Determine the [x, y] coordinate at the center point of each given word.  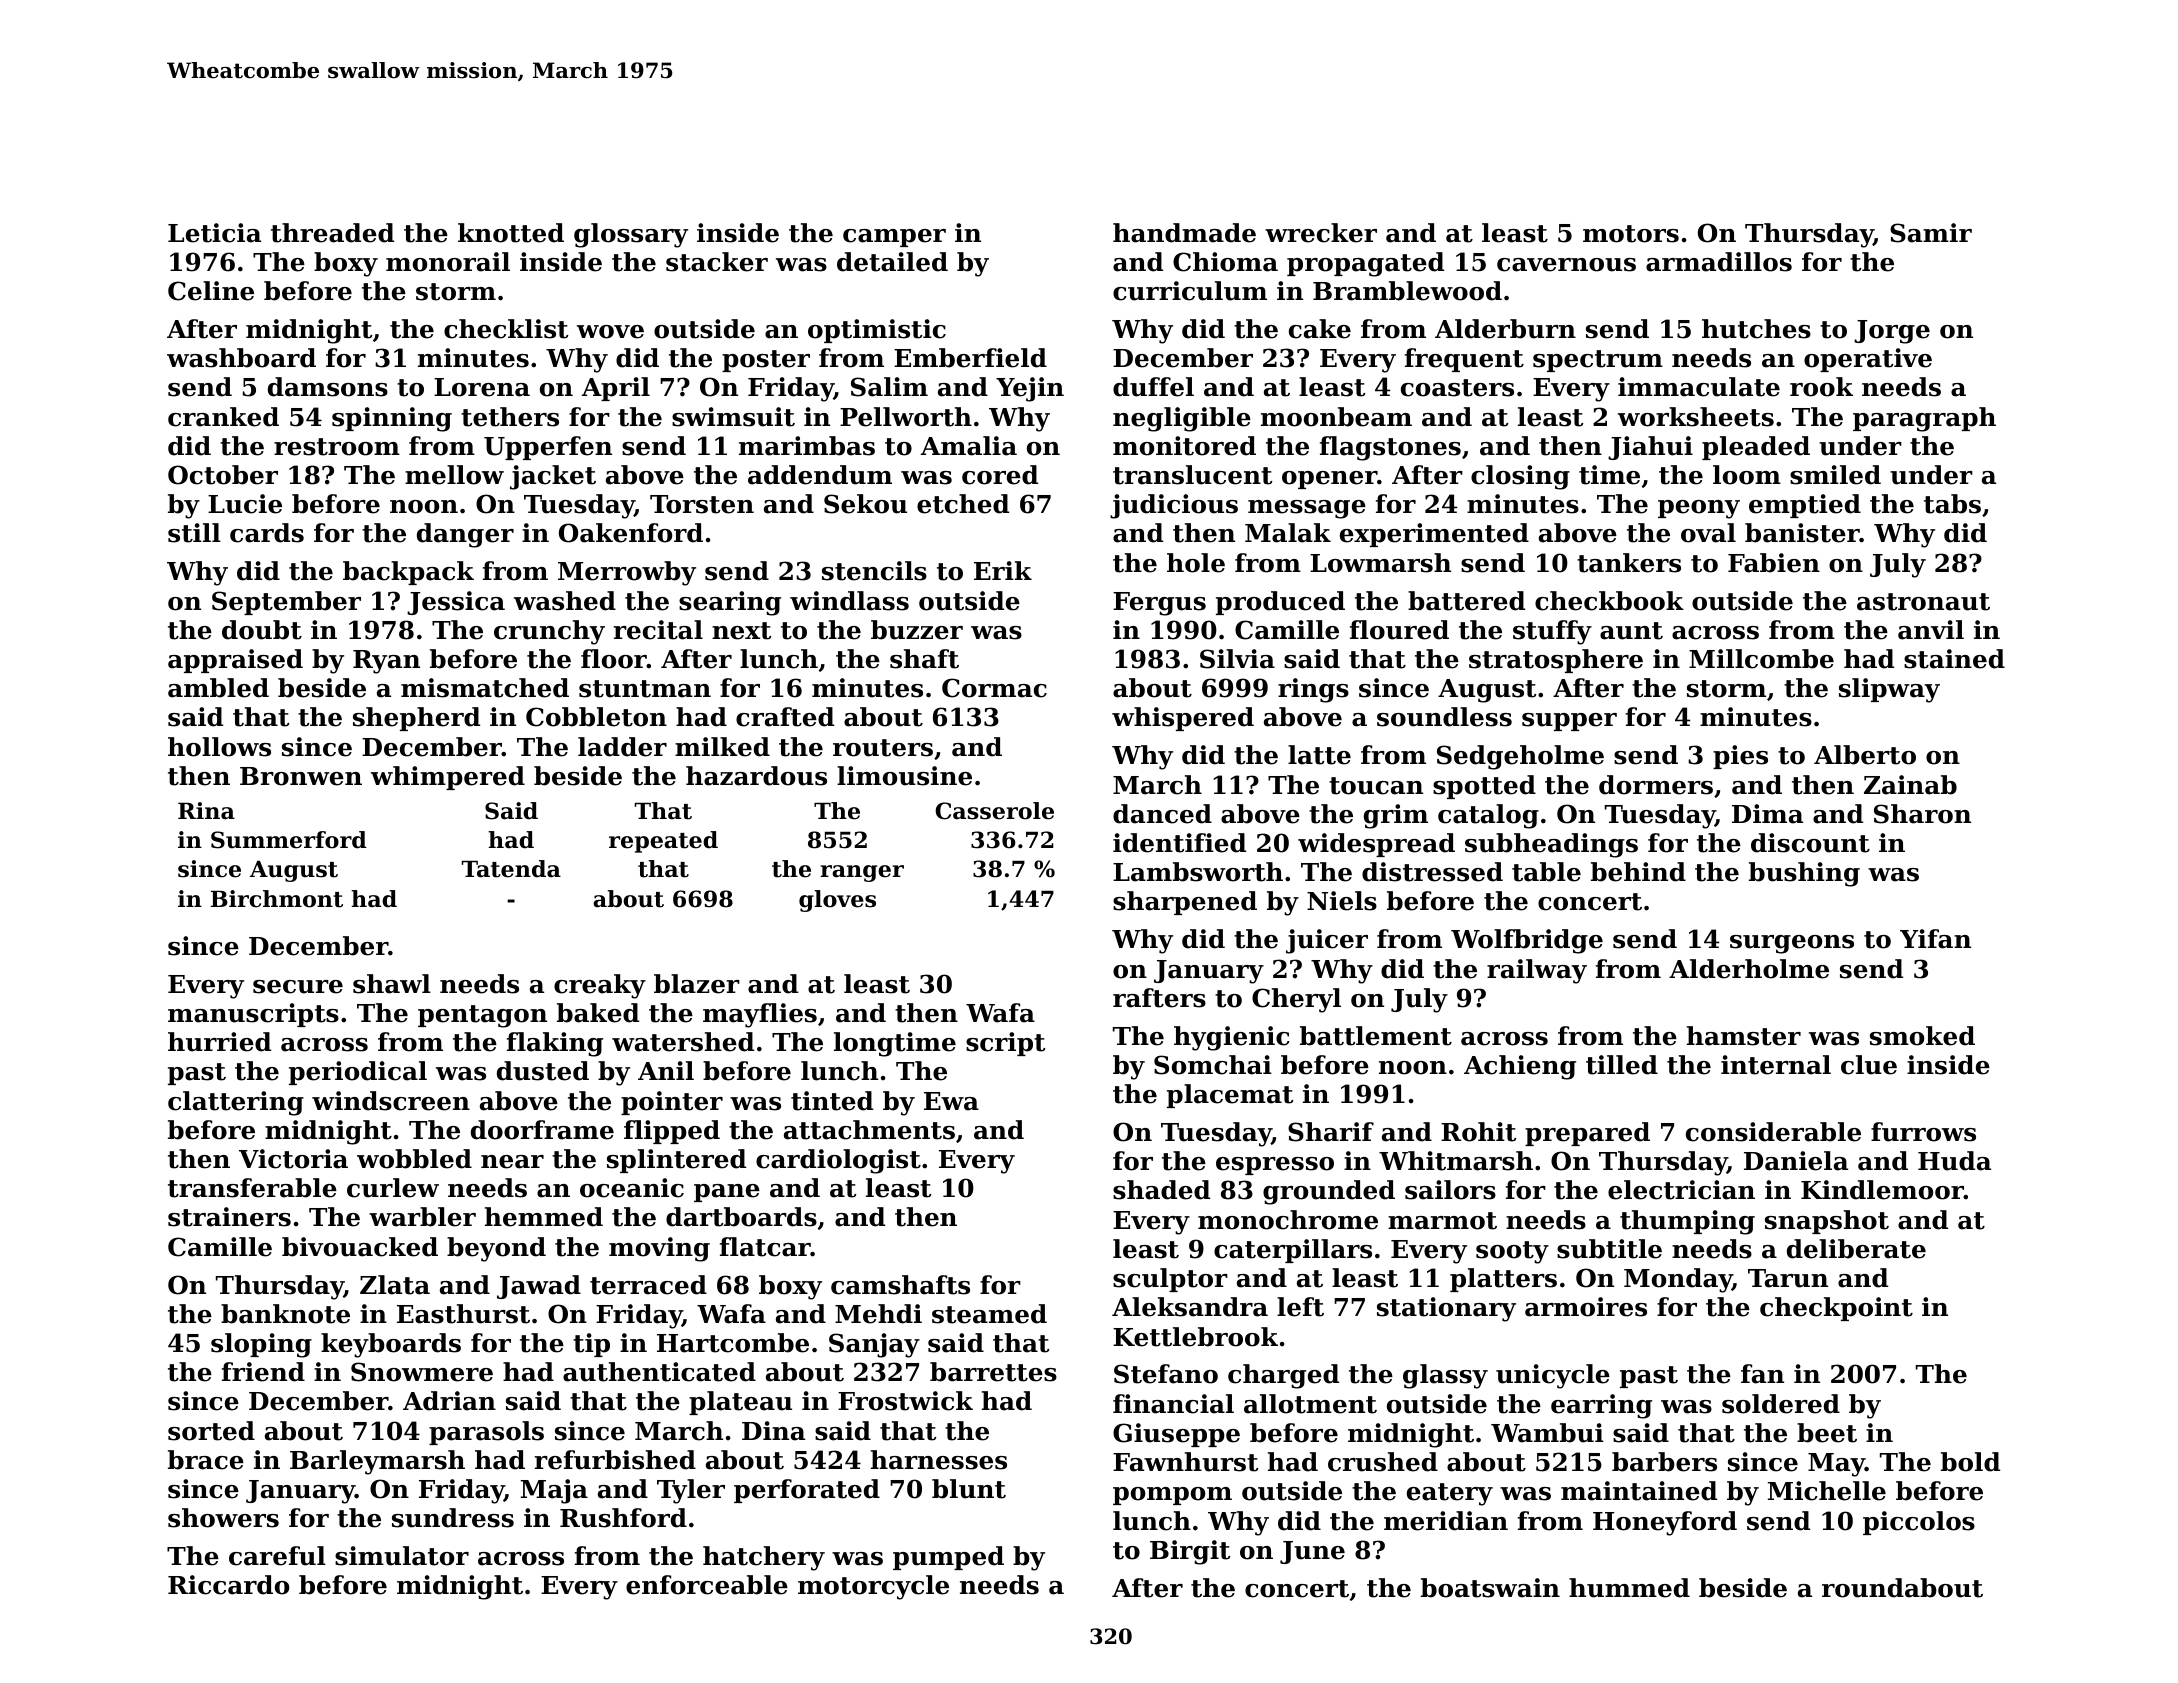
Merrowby [627, 573]
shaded [1161, 1190]
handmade [1184, 233]
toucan [1376, 786]
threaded [332, 233]
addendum [820, 475]
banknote [285, 1314]
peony [1699, 509]
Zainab [1910, 785]
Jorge [1892, 332]
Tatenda [511, 869]
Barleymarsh [377, 1462]
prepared [1587, 1134]
